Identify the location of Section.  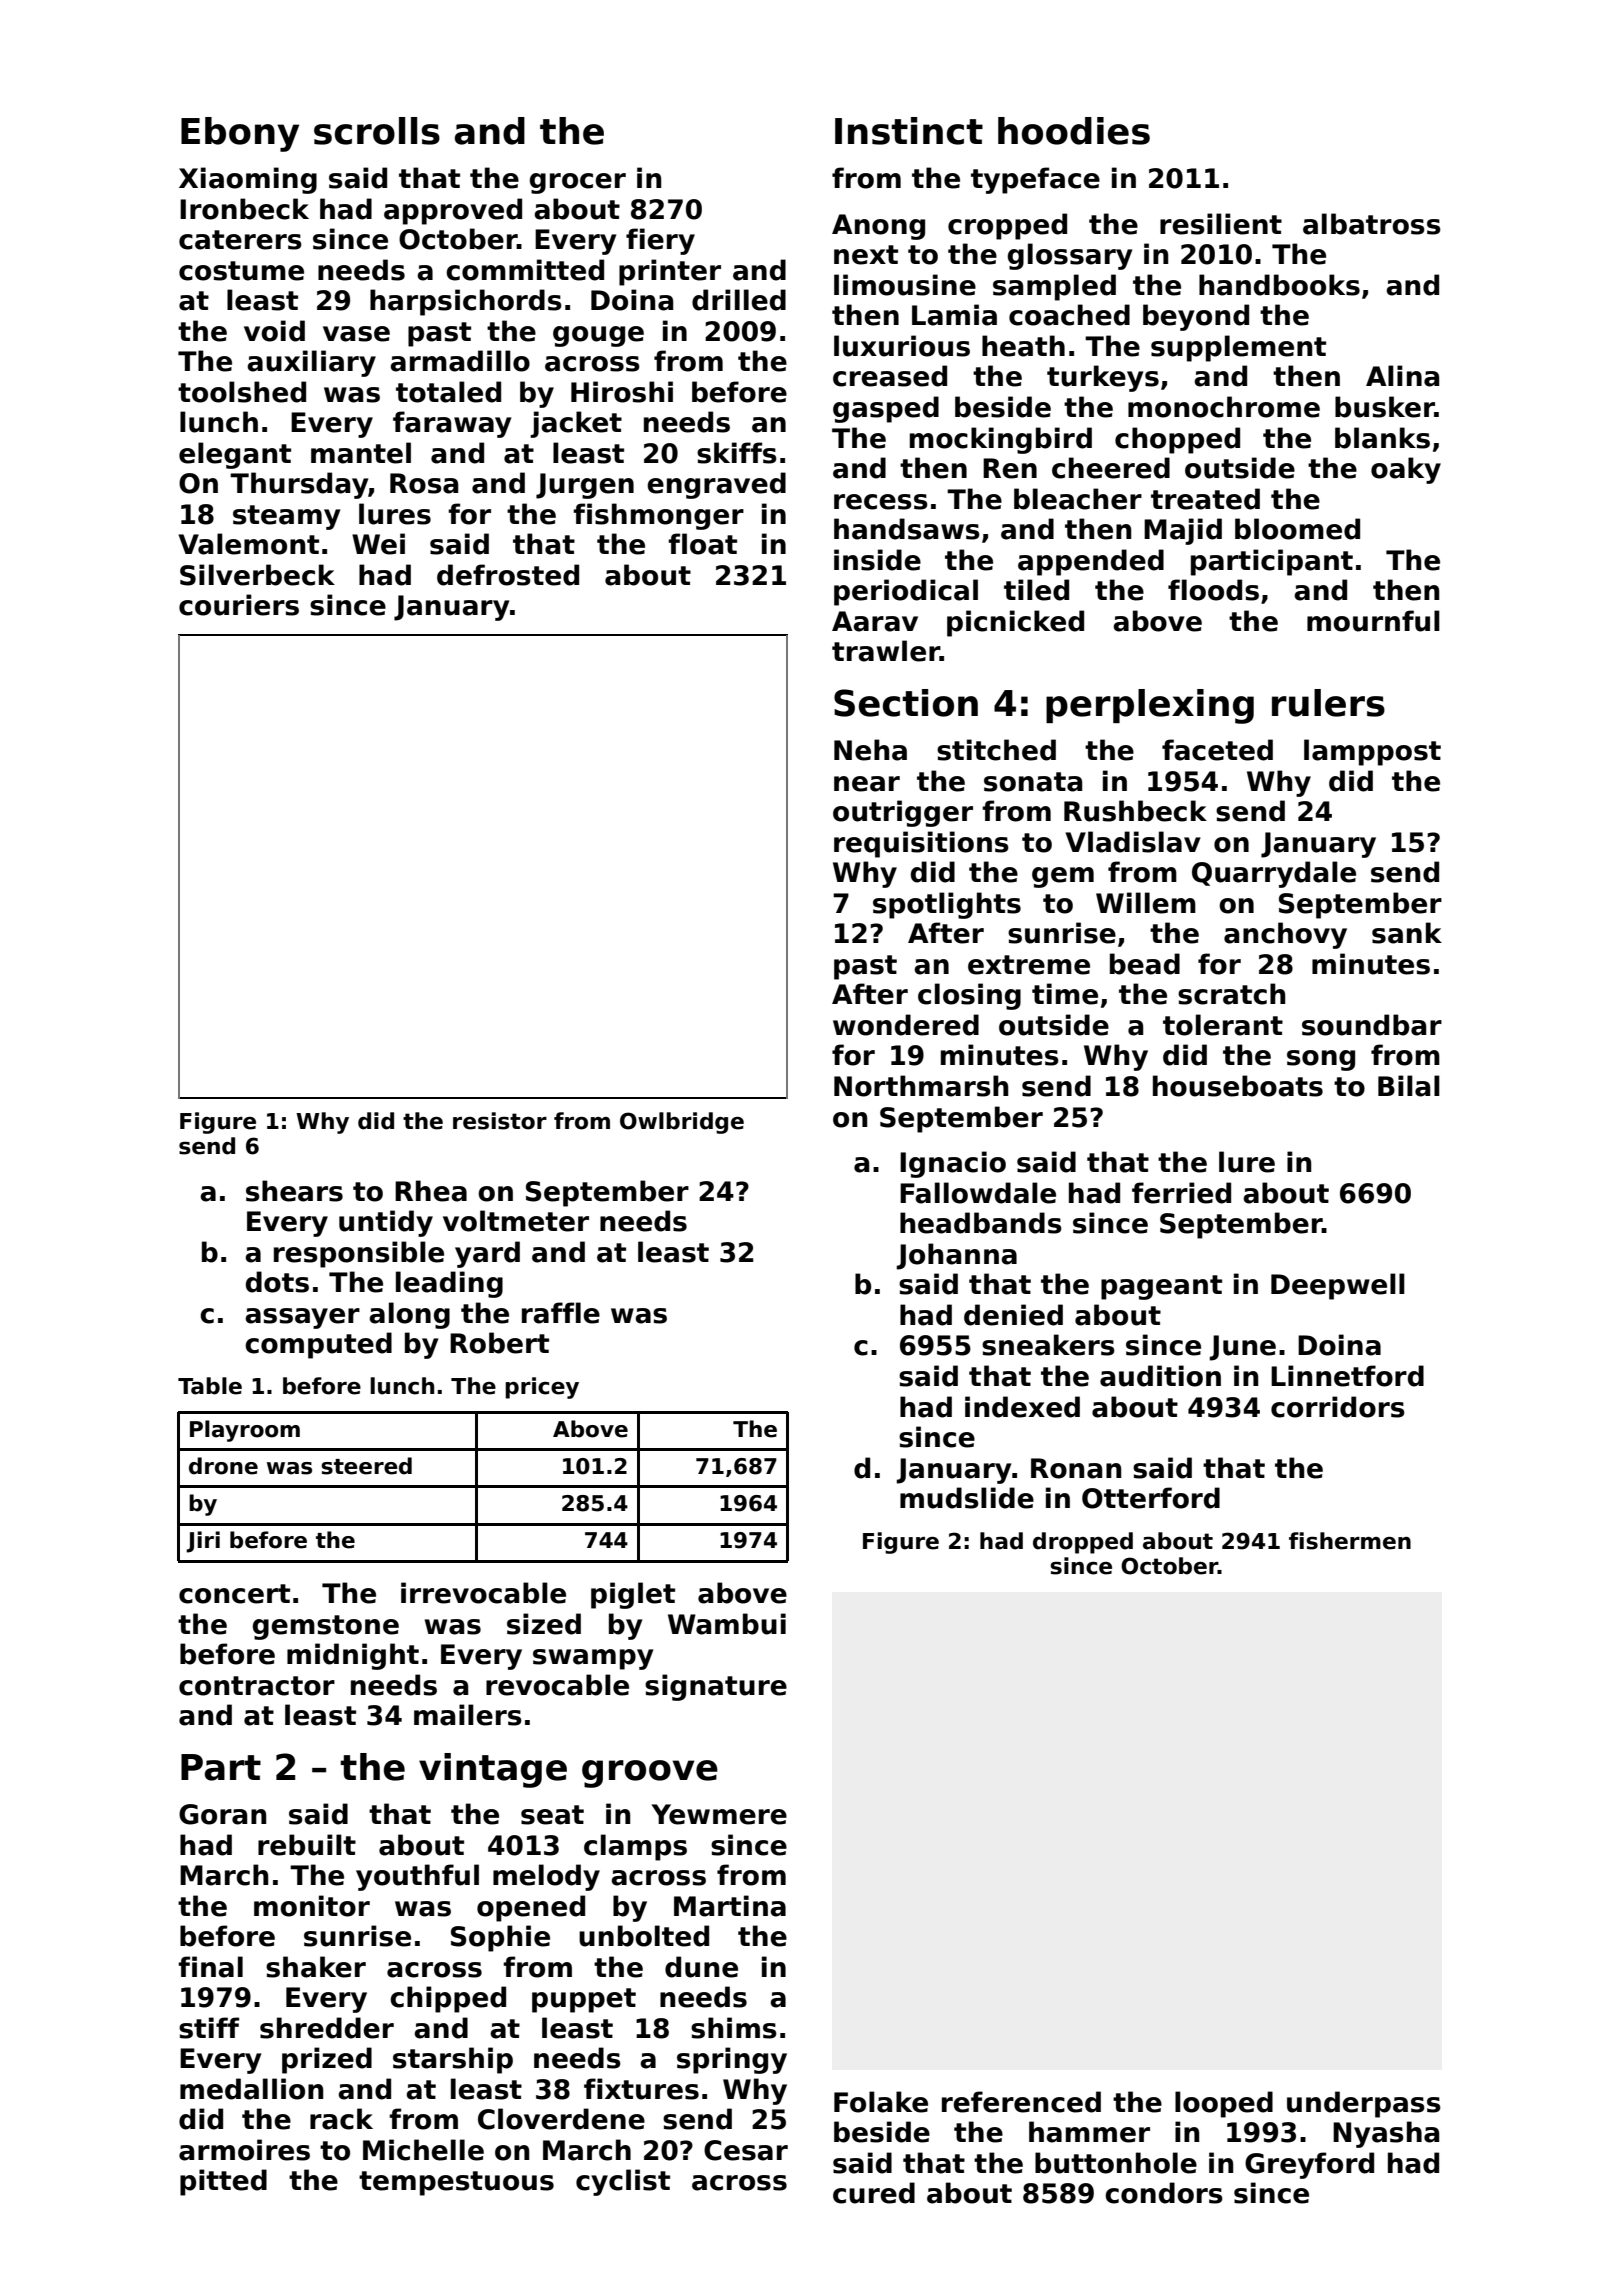
(906, 703).
